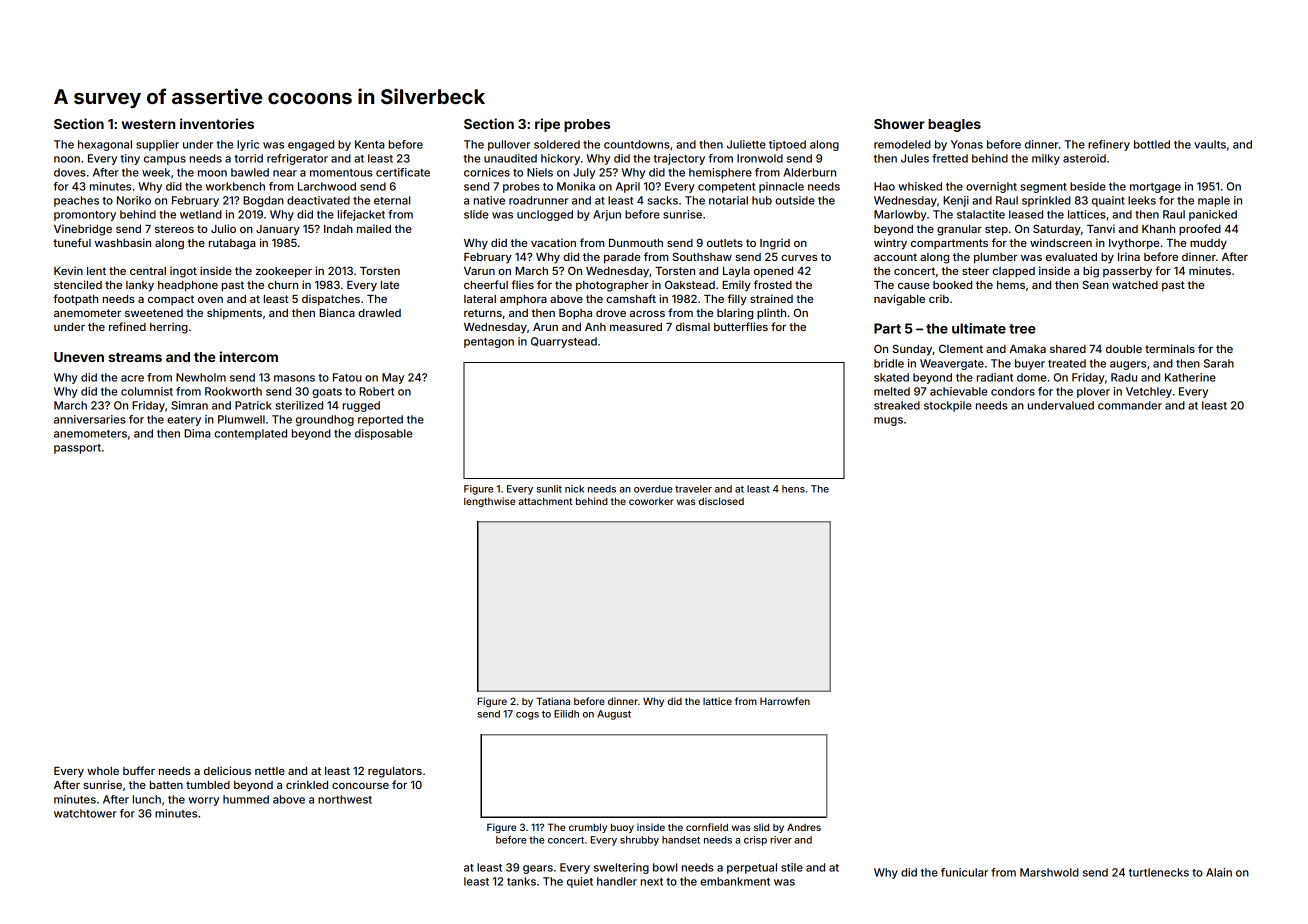 This screenshot has height=924, width=1308. What do you see at coordinates (203, 801) in the screenshot?
I see `worry` at bounding box center [203, 801].
